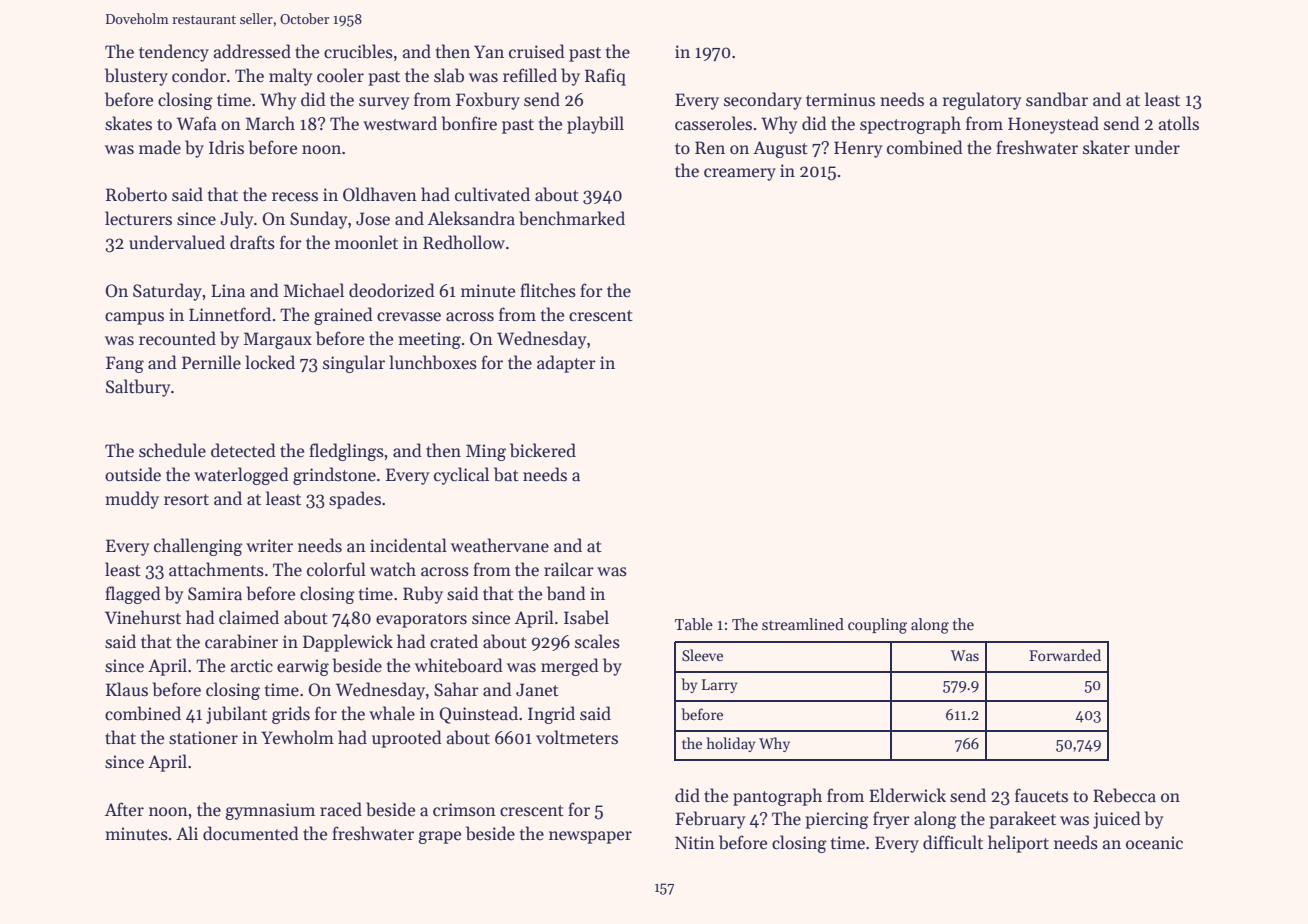 The height and width of the screenshot is (924, 1308). What do you see at coordinates (203, 738) in the screenshot?
I see `stationer` at bounding box center [203, 738].
